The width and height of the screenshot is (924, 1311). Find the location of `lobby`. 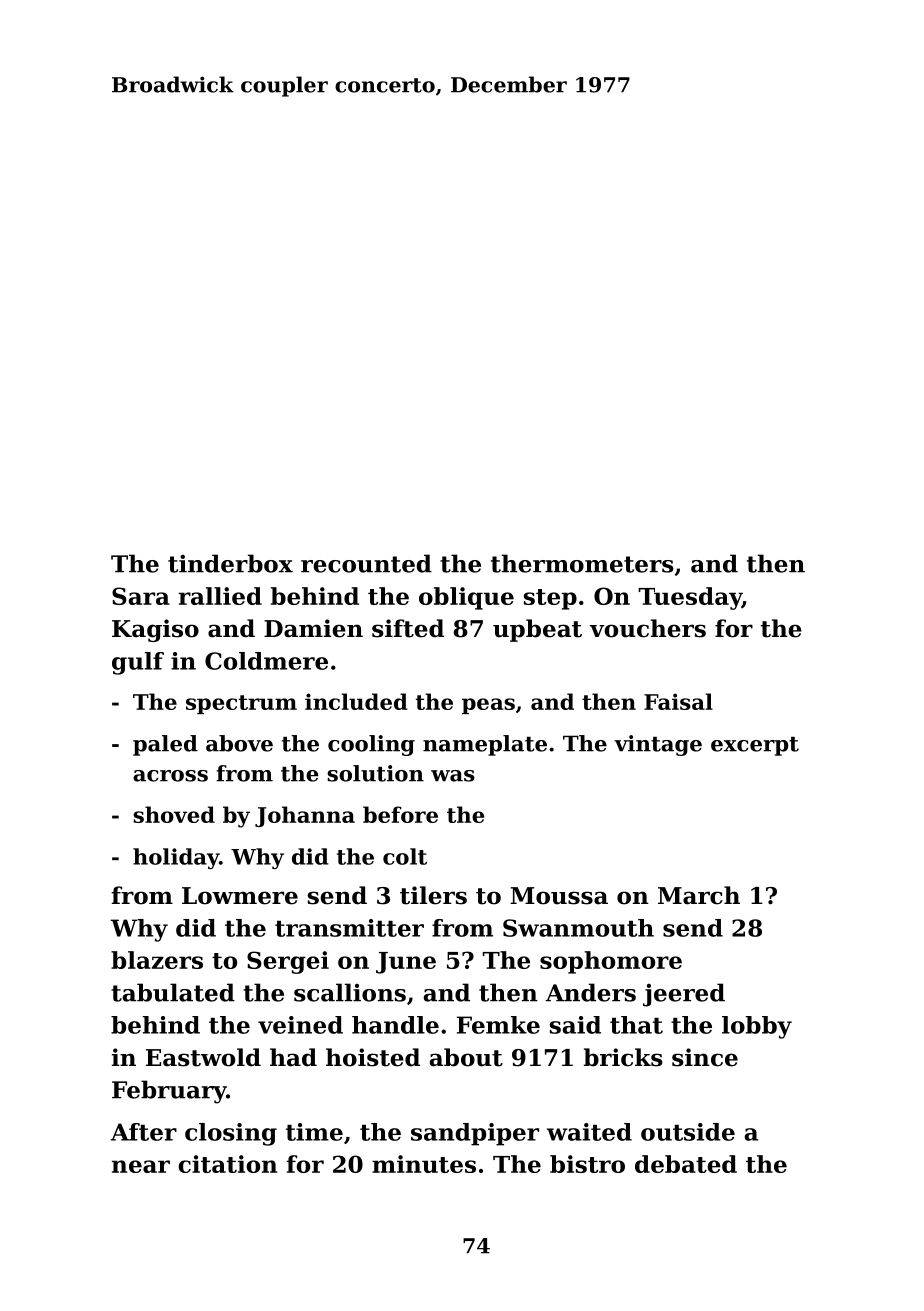

lobby is located at coordinates (757, 1027).
